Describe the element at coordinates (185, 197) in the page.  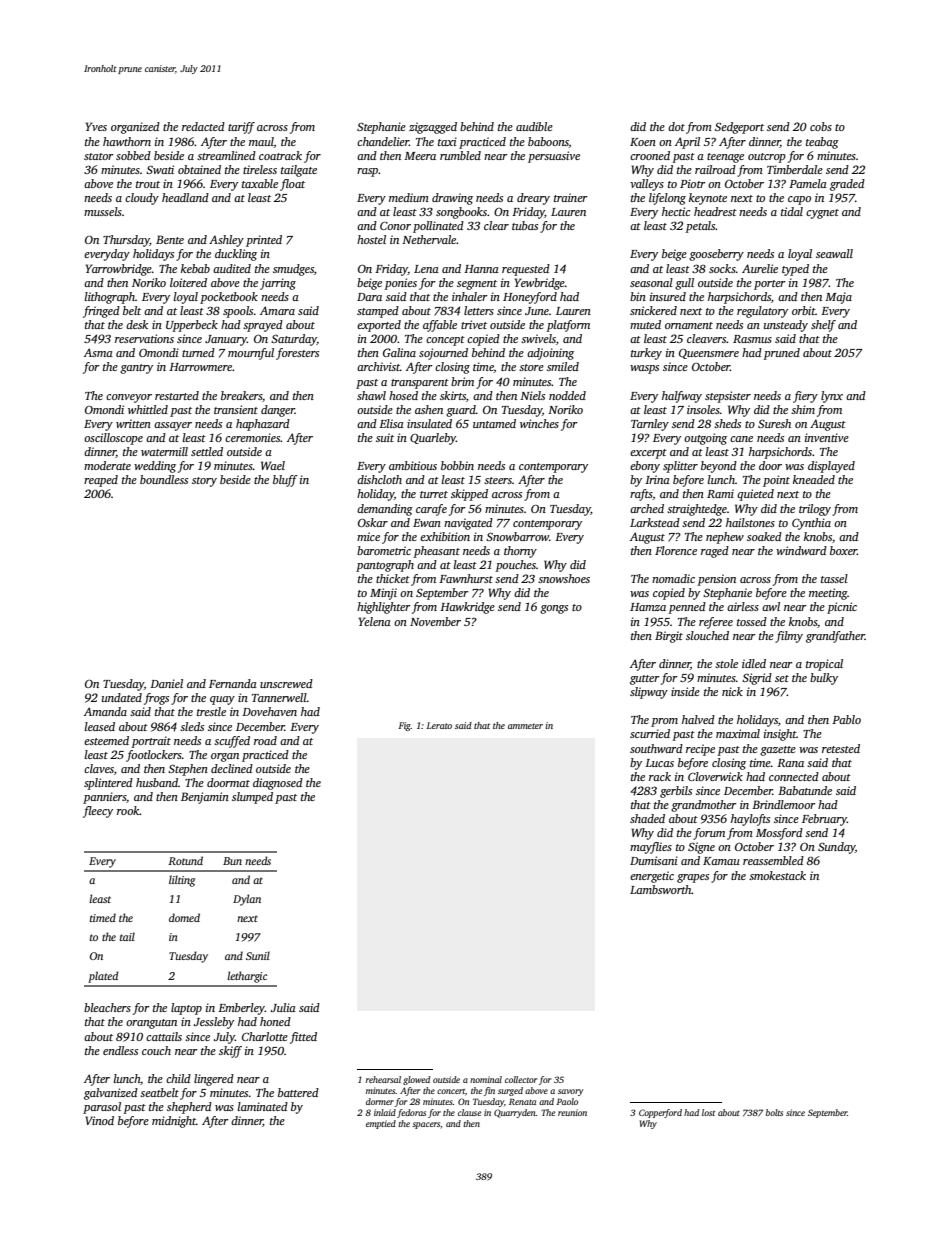
I see `headland` at that location.
